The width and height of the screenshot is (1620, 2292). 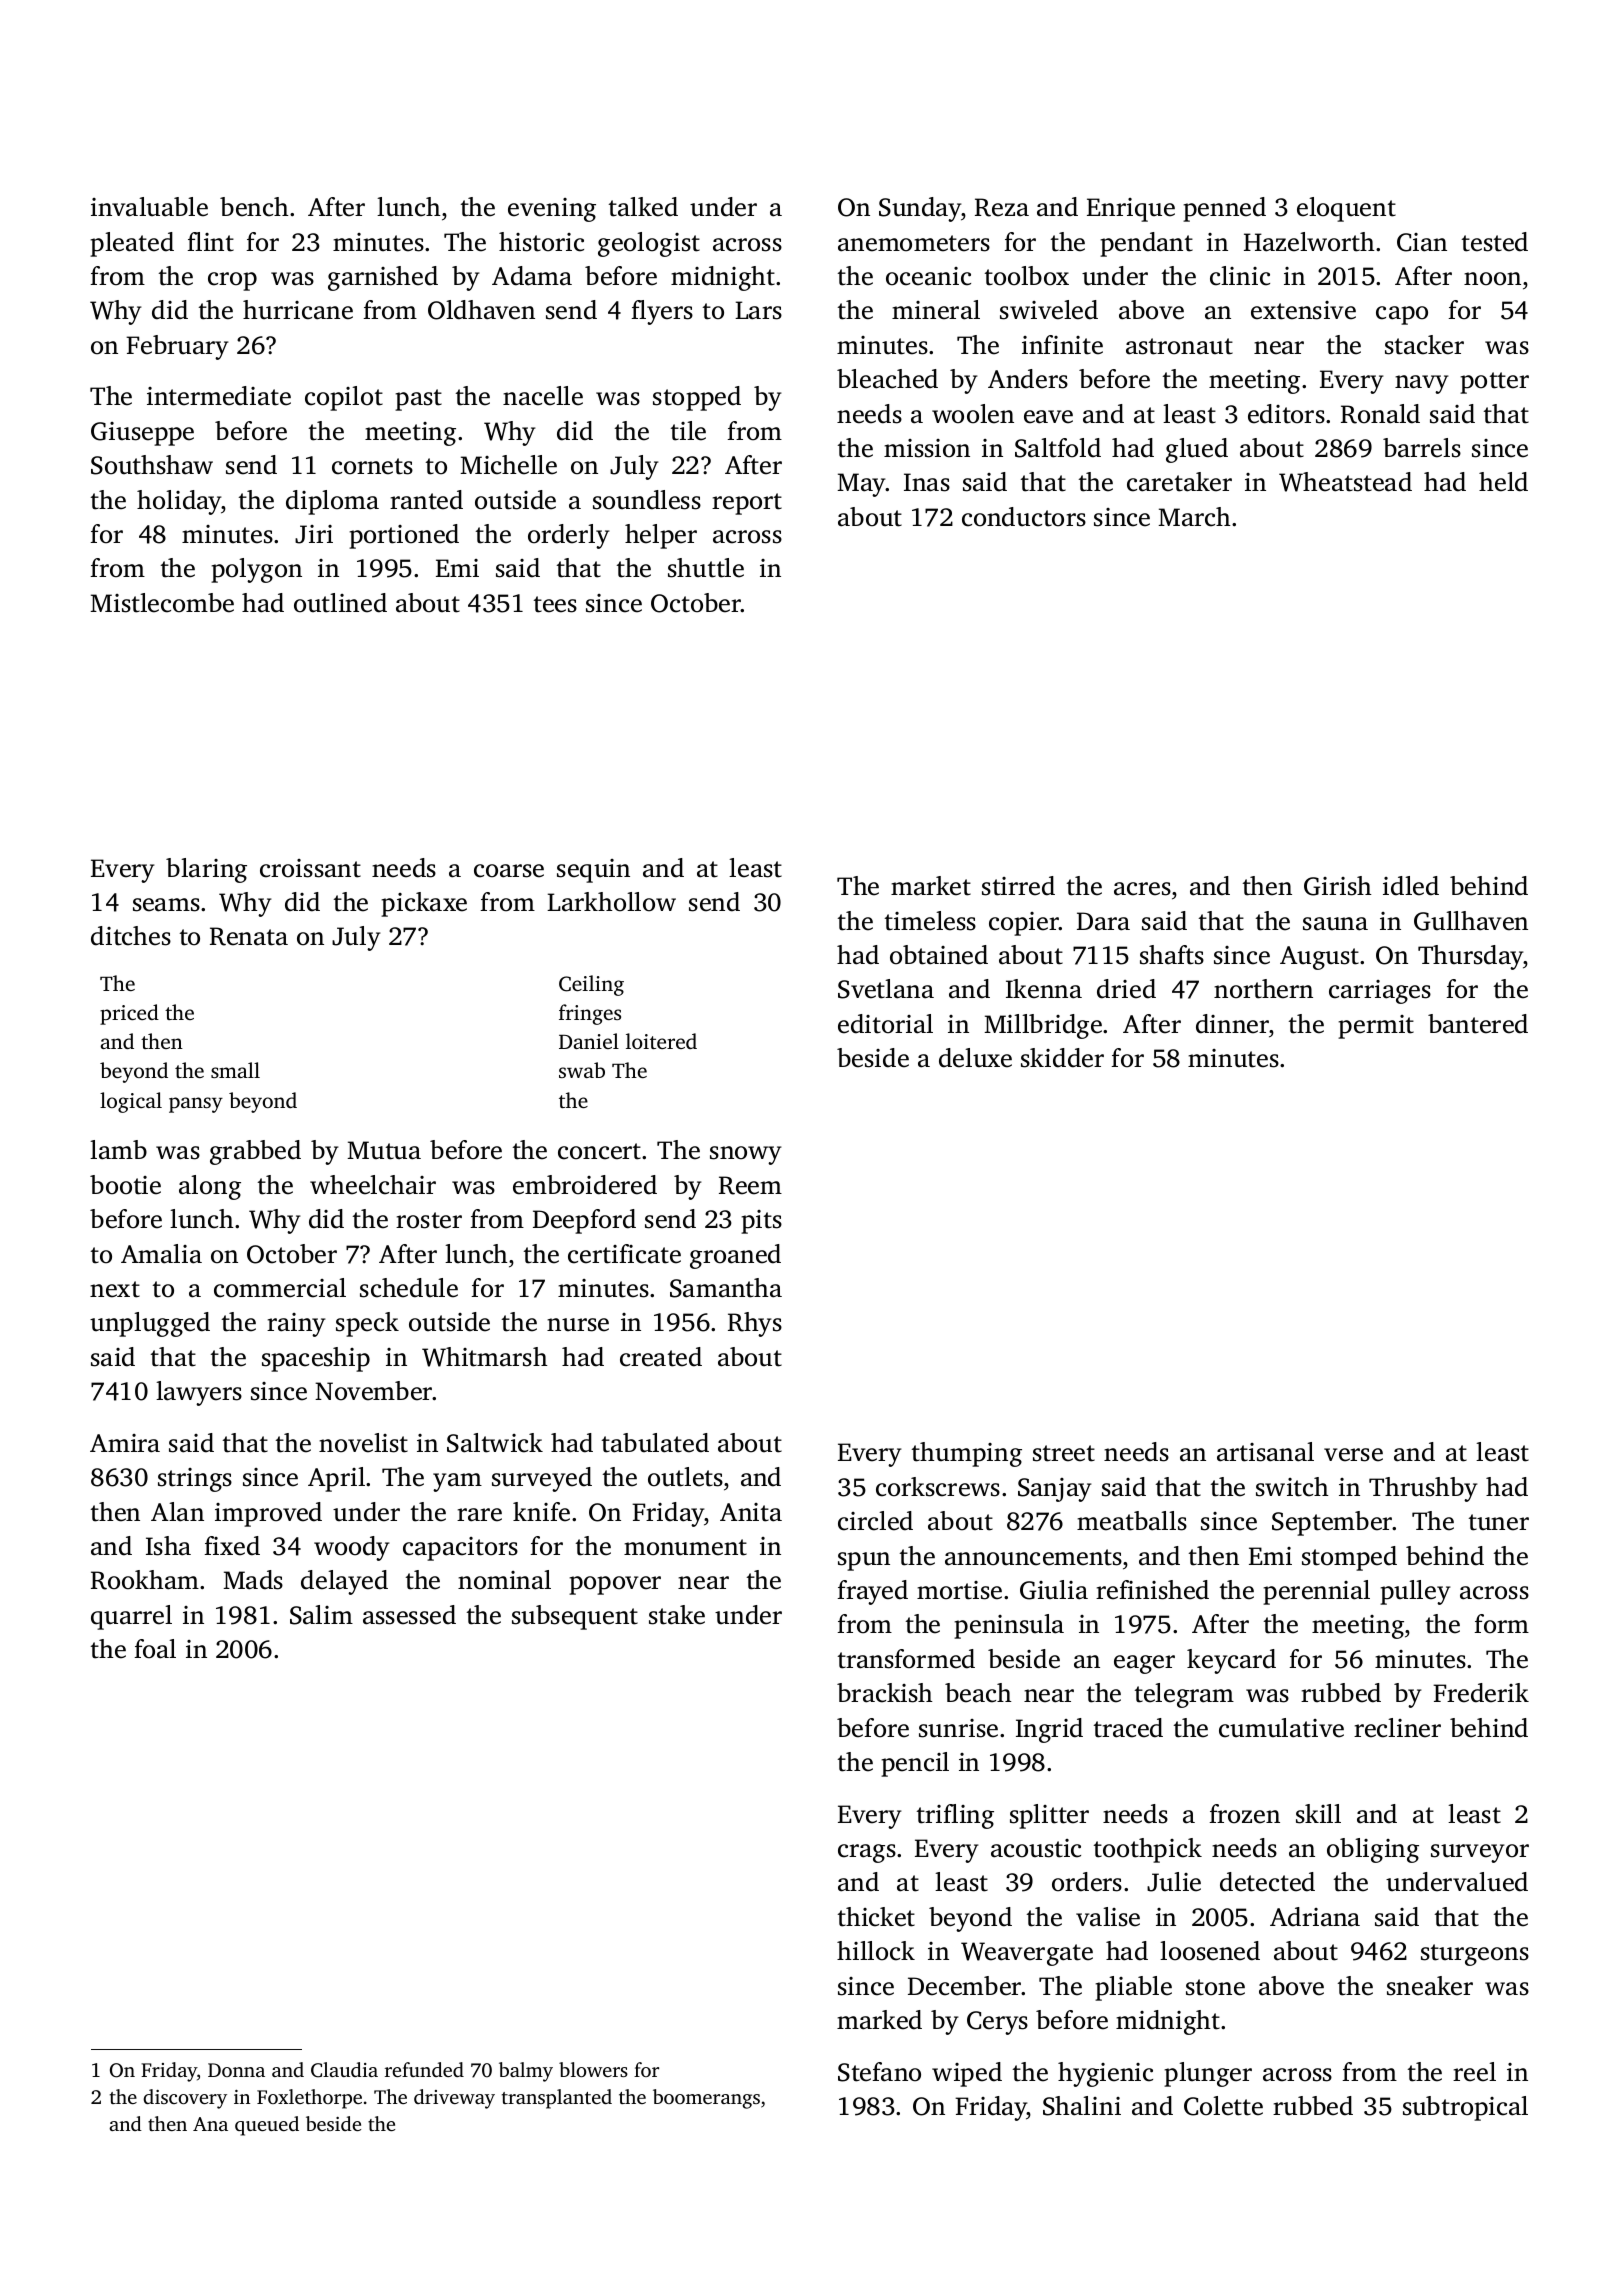 What do you see at coordinates (661, 1041) in the screenshot?
I see `loitered` at bounding box center [661, 1041].
